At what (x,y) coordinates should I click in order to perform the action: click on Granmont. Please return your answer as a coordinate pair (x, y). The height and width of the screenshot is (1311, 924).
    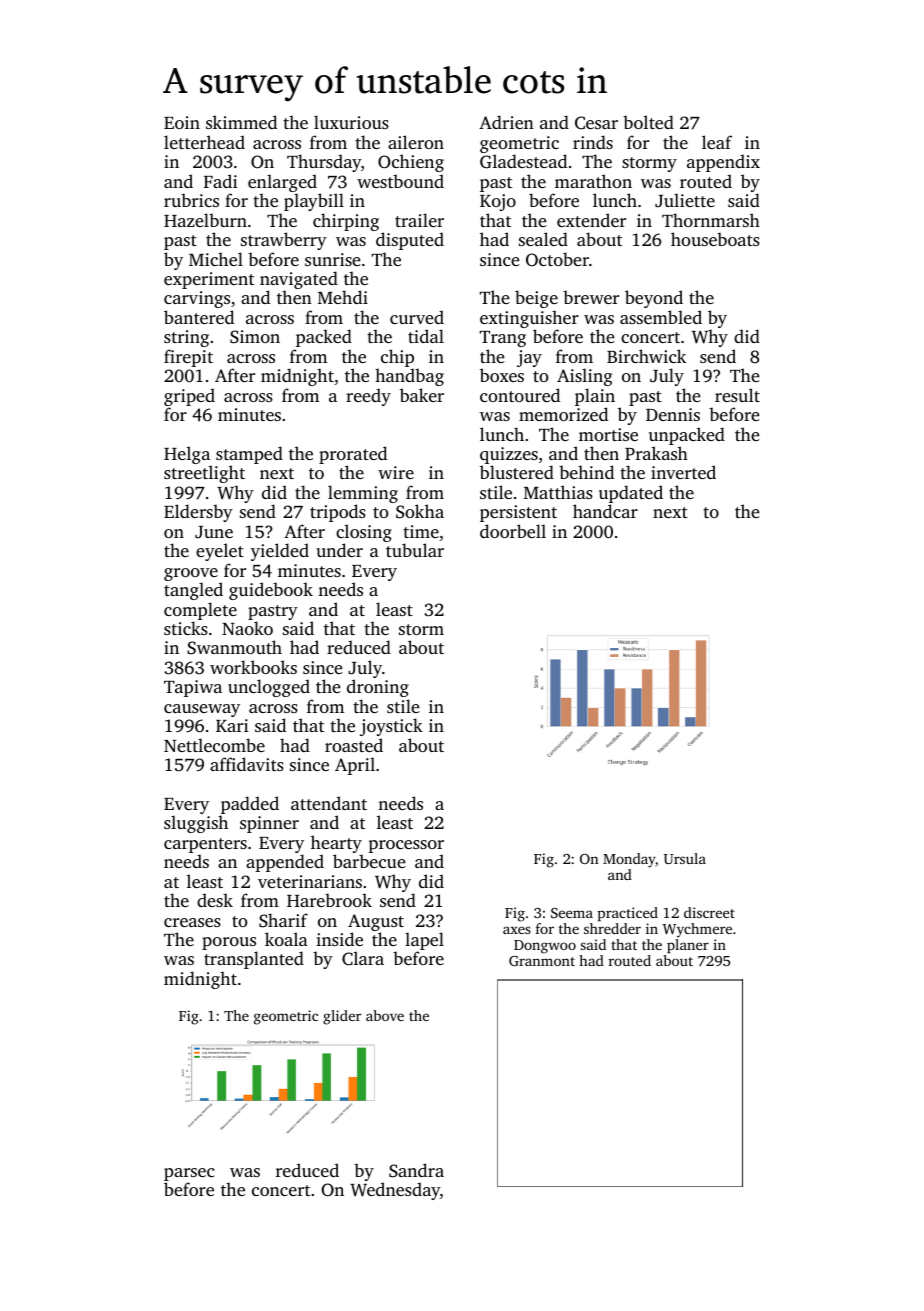
    Looking at the image, I should click on (542, 961).
